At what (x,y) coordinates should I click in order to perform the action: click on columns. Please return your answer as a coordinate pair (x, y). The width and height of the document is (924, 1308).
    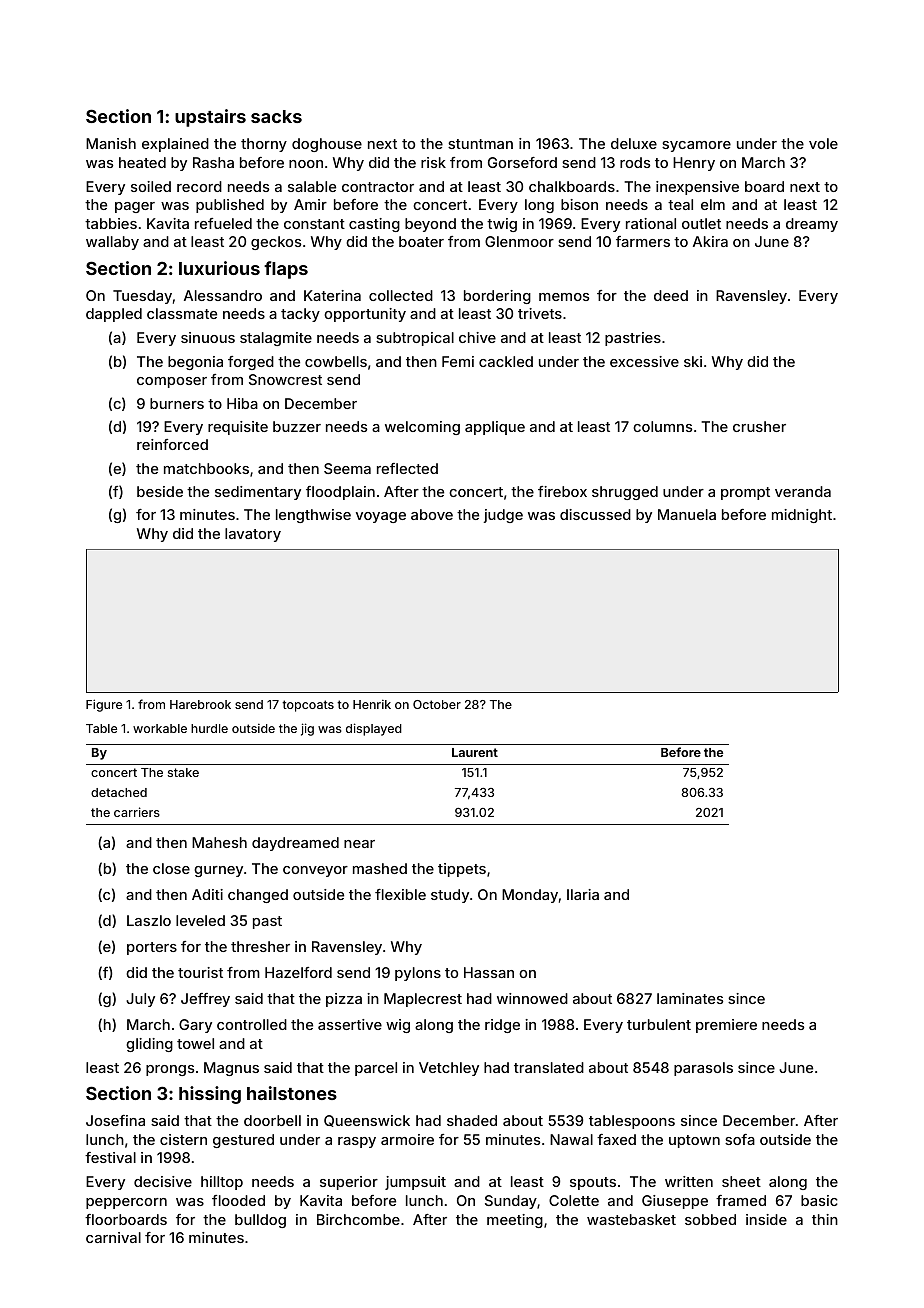
    Looking at the image, I should click on (662, 426).
